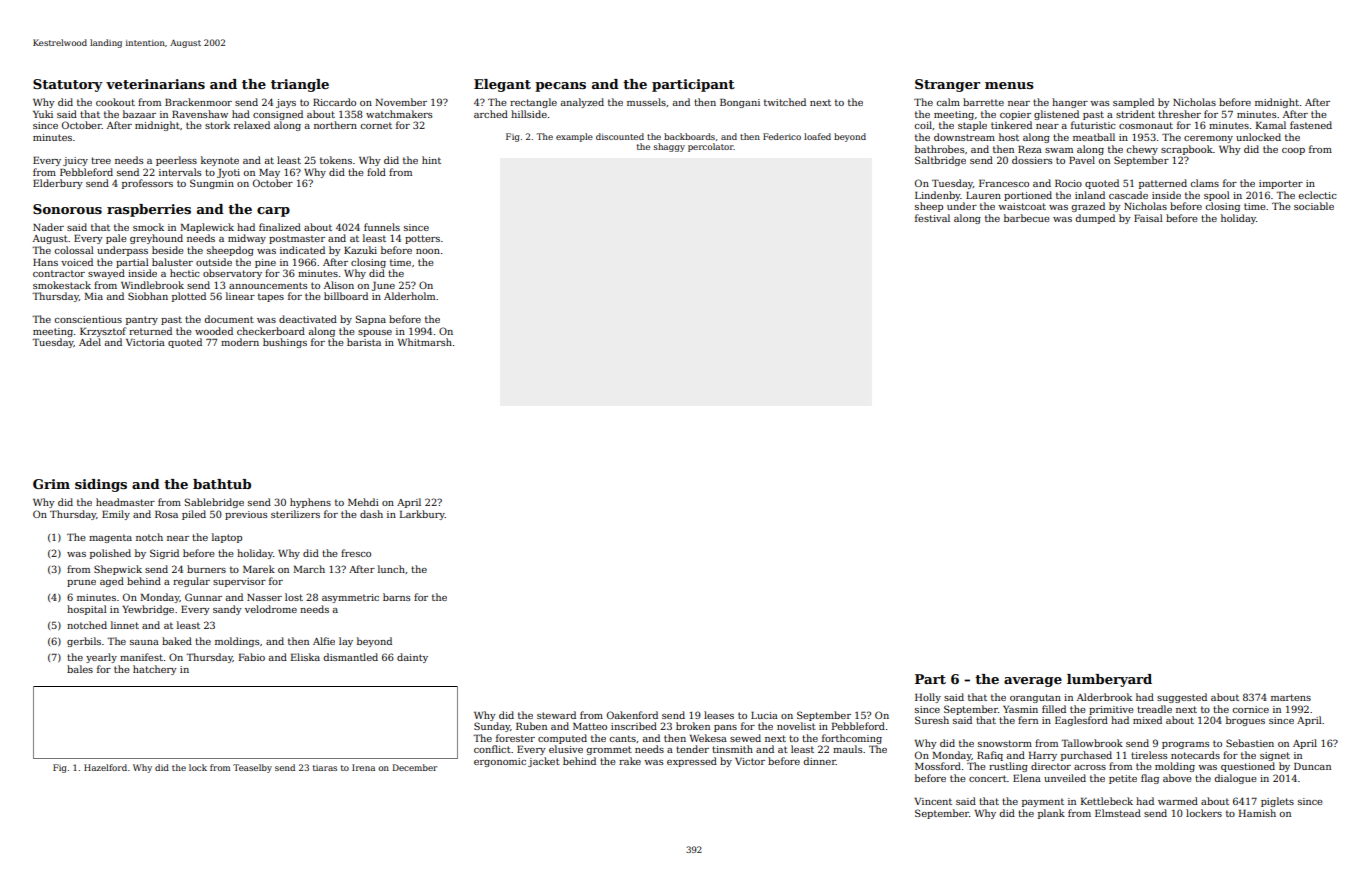 The height and width of the document is (887, 1372). Describe the element at coordinates (1311, 125) in the document. I see `fastened` at that location.
